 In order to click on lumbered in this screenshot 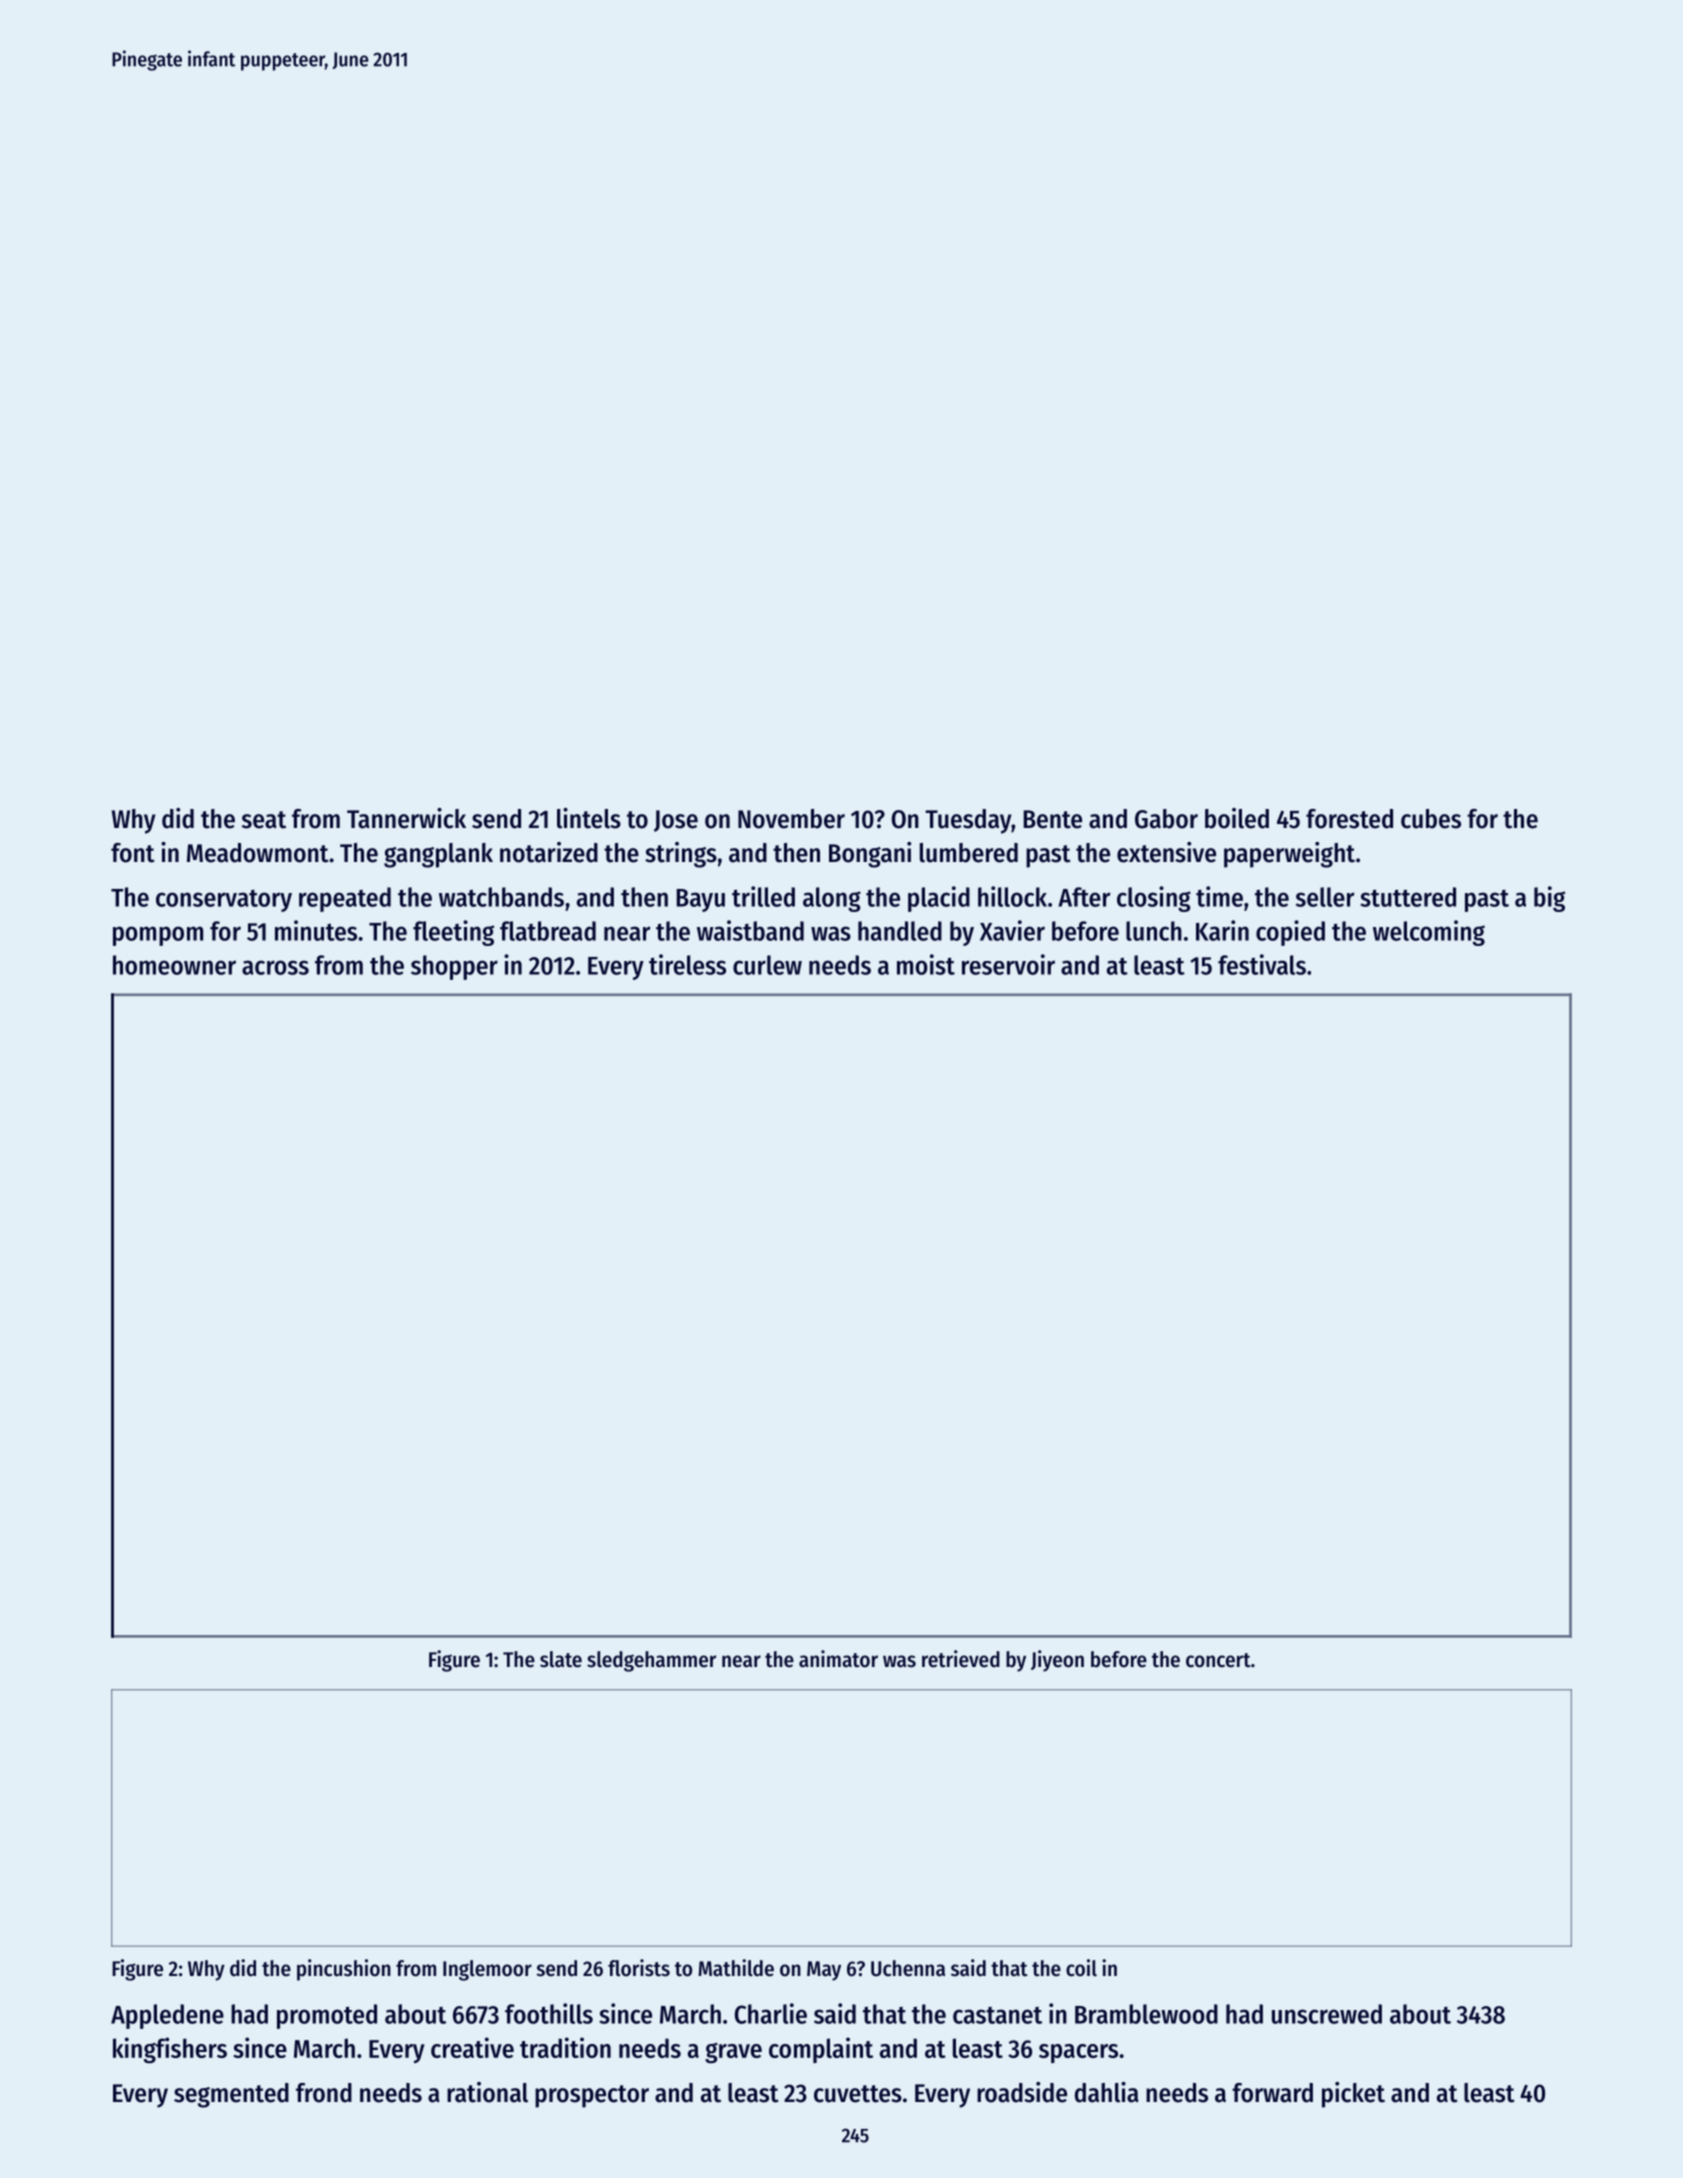, I will do `click(969, 853)`.
